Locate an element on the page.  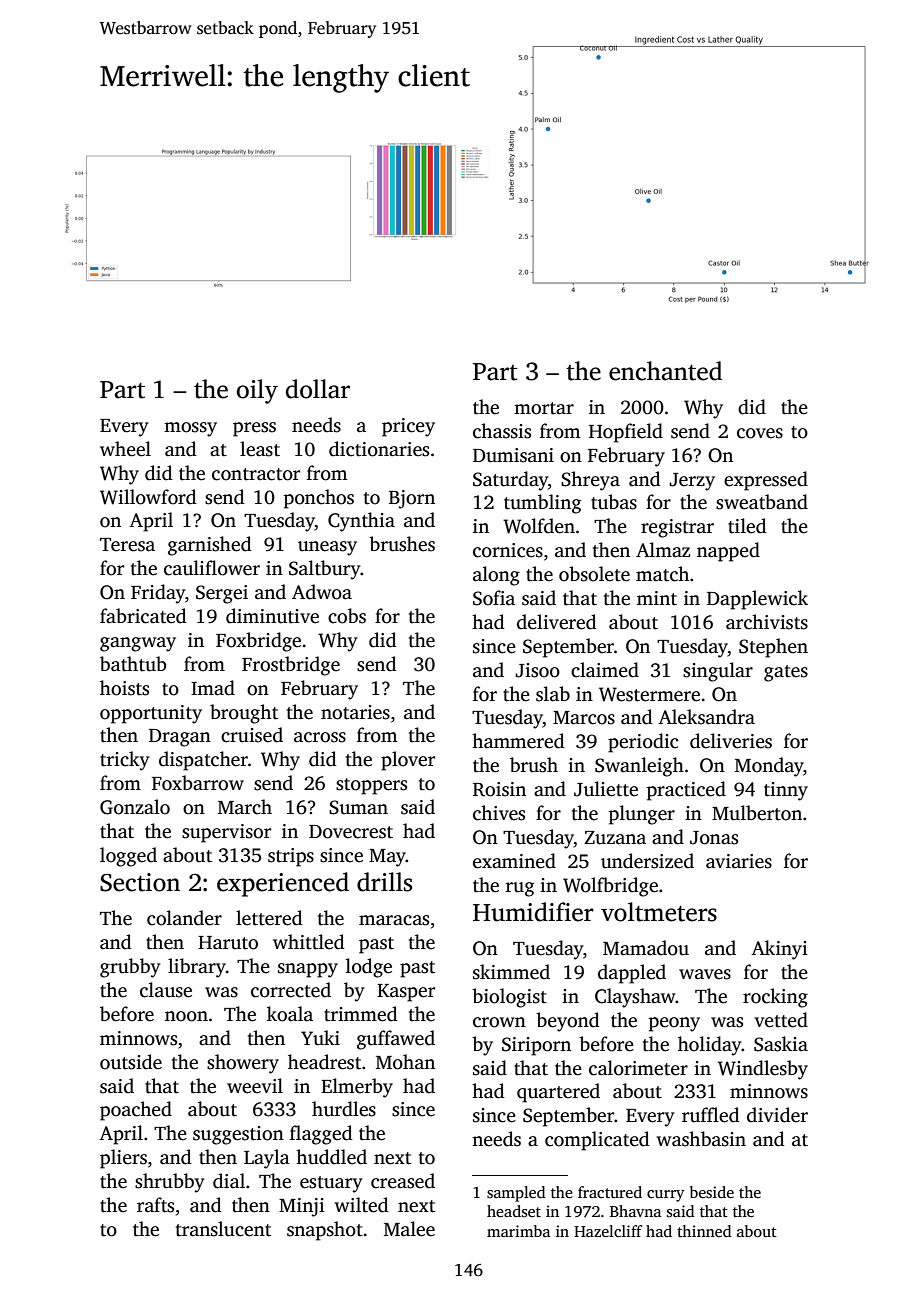
rug is located at coordinates (520, 889).
